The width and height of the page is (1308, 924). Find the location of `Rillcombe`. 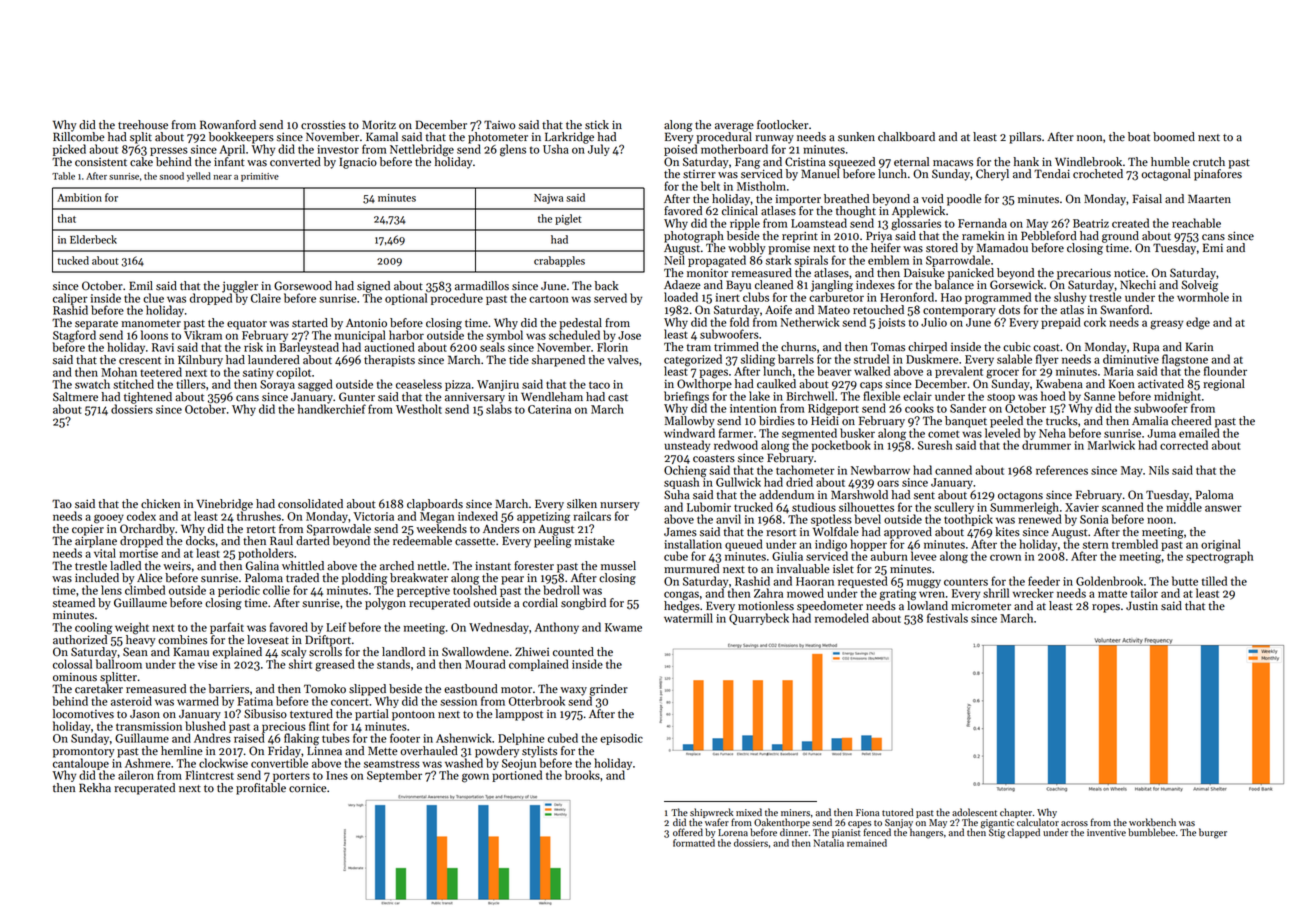

Rillcombe is located at coordinates (79, 137).
